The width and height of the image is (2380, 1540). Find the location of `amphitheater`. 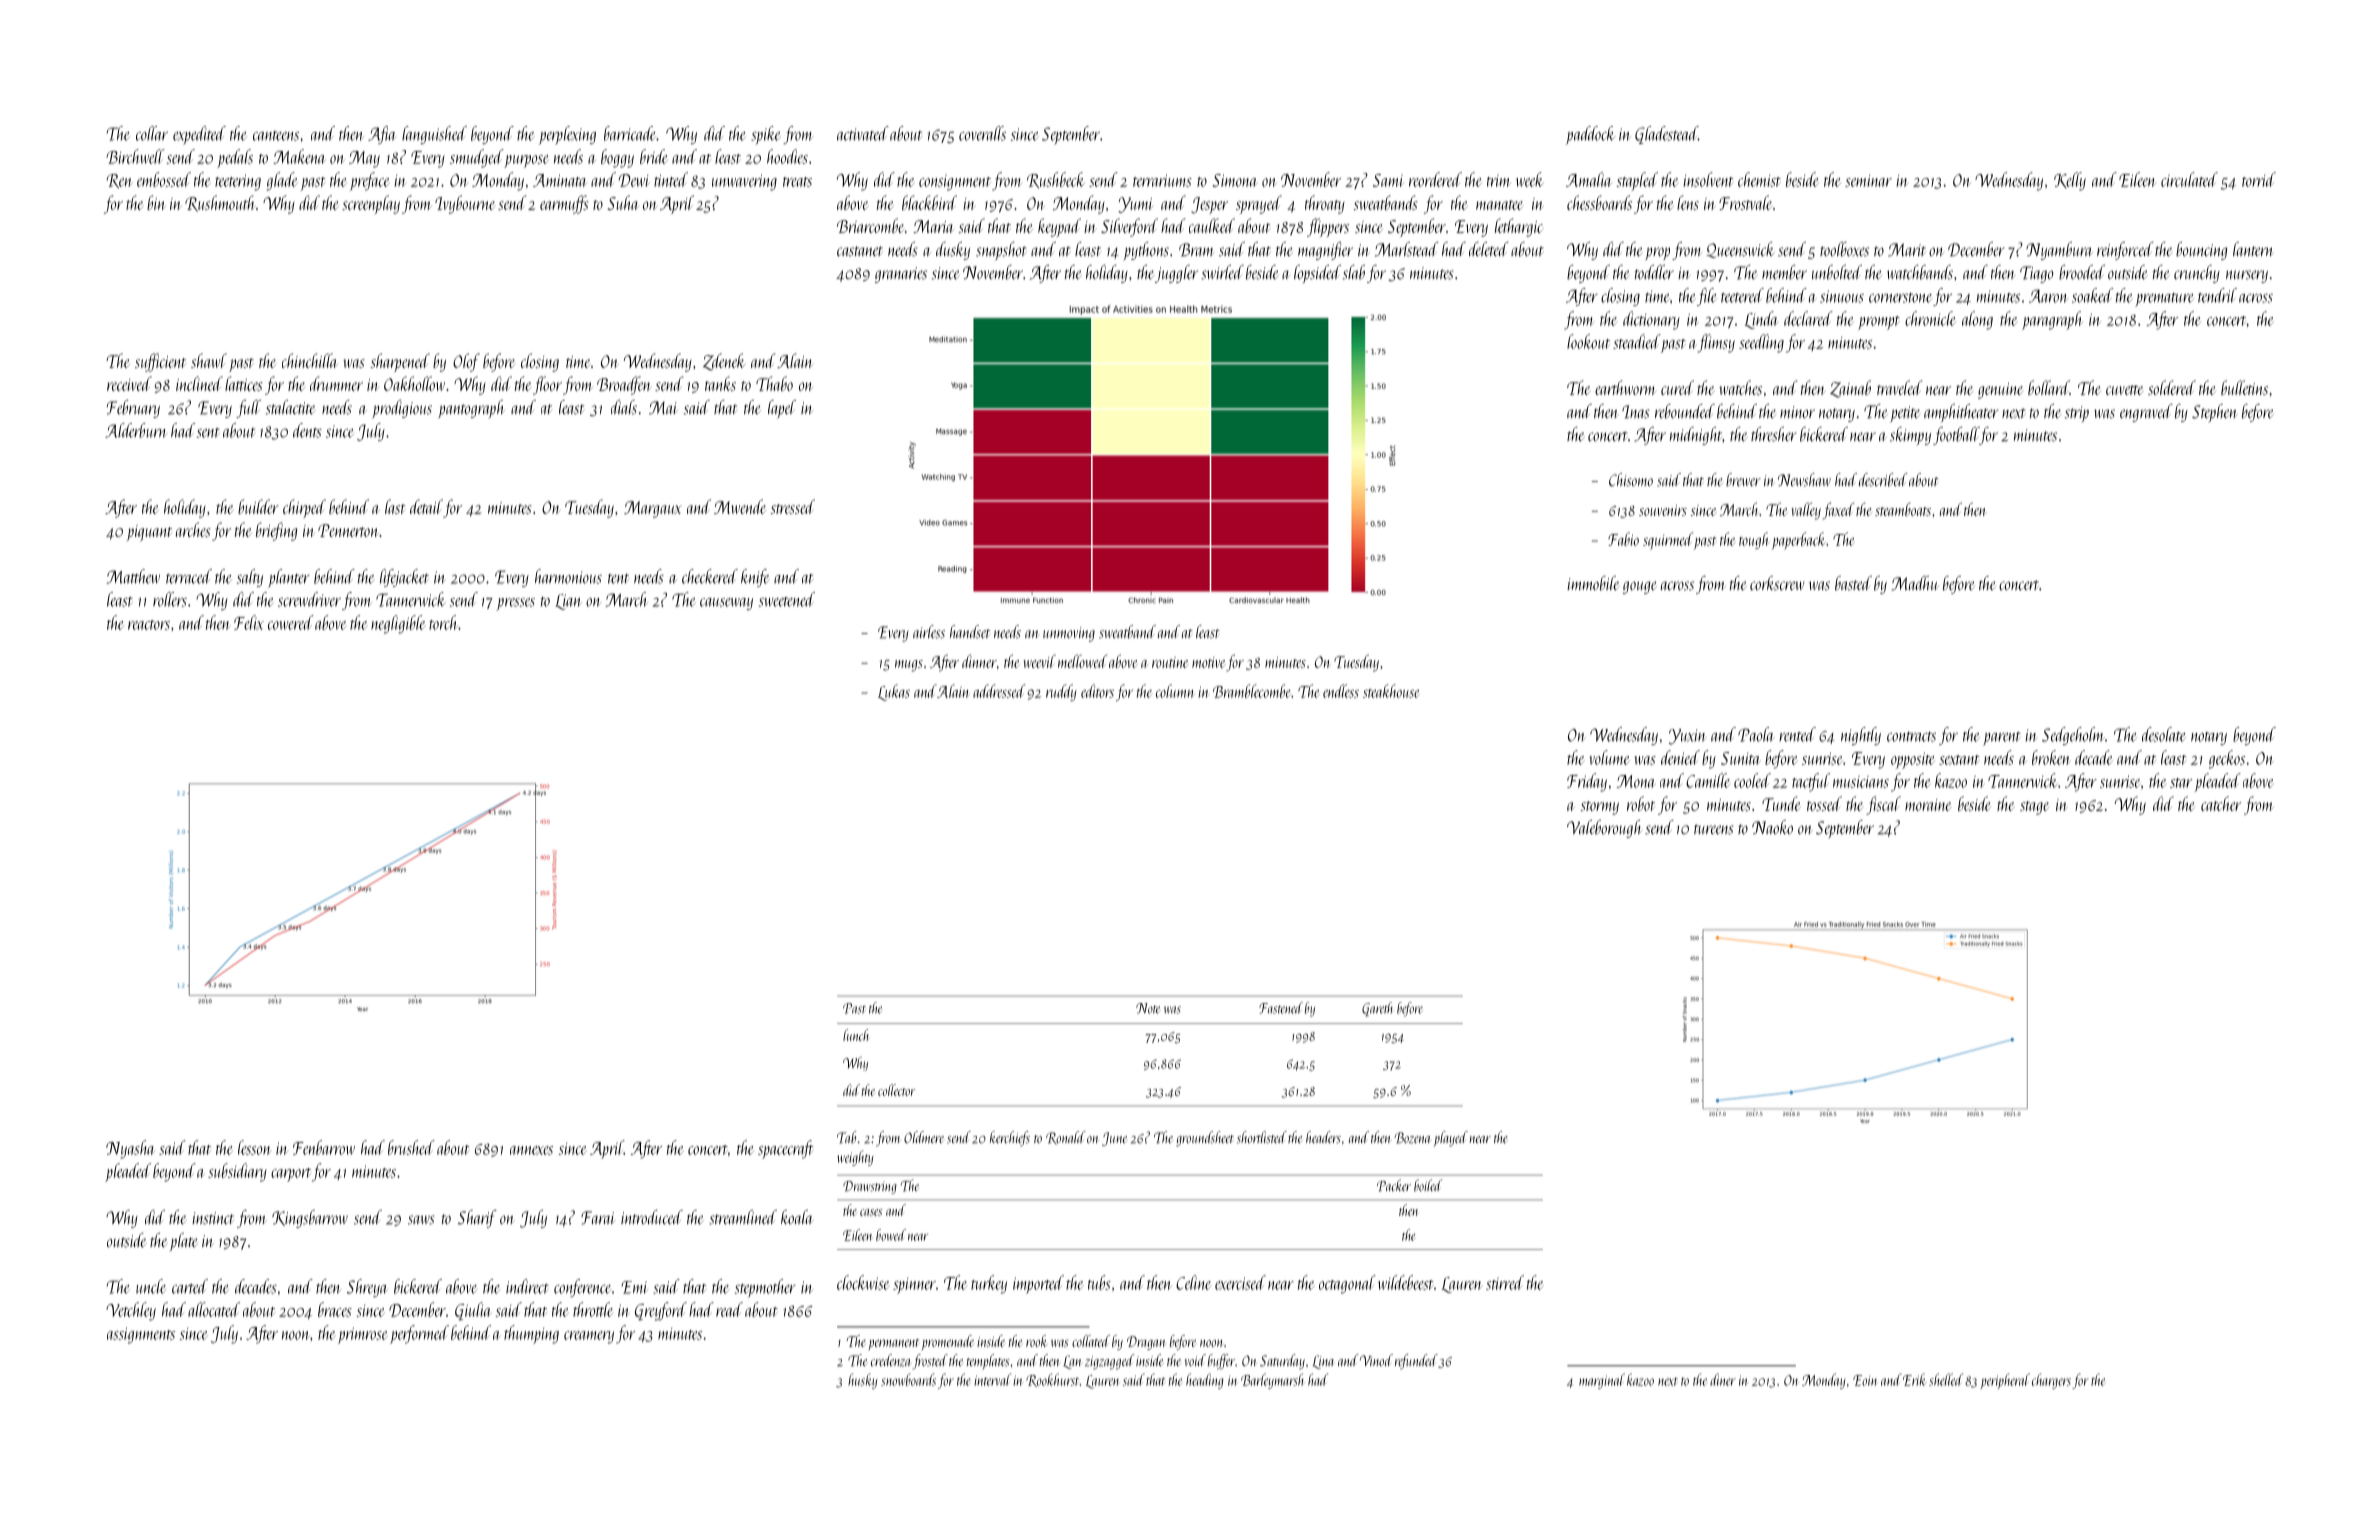

amphitheater is located at coordinates (1961, 413).
